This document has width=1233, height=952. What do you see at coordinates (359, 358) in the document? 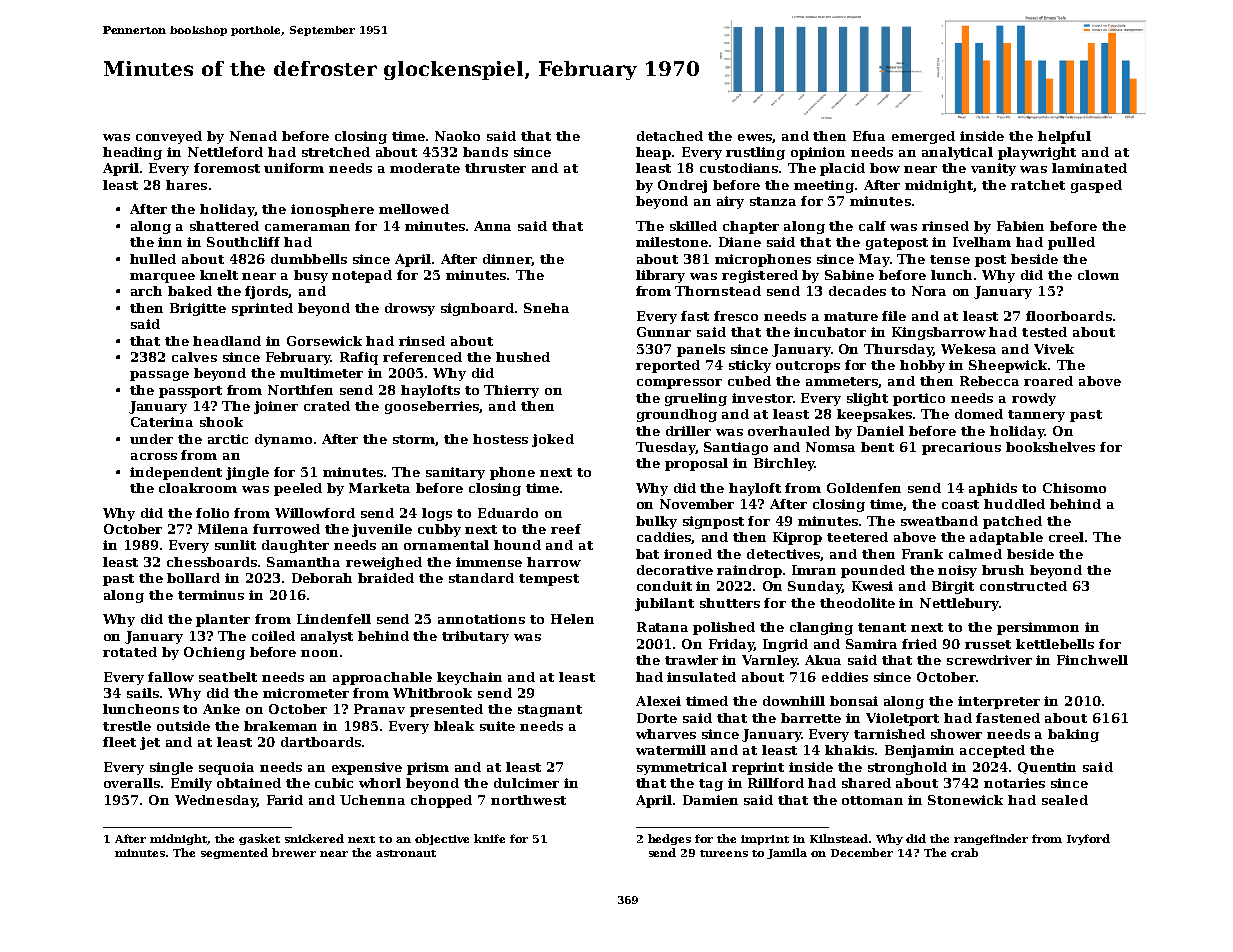
I see `Rafiq` at bounding box center [359, 358].
